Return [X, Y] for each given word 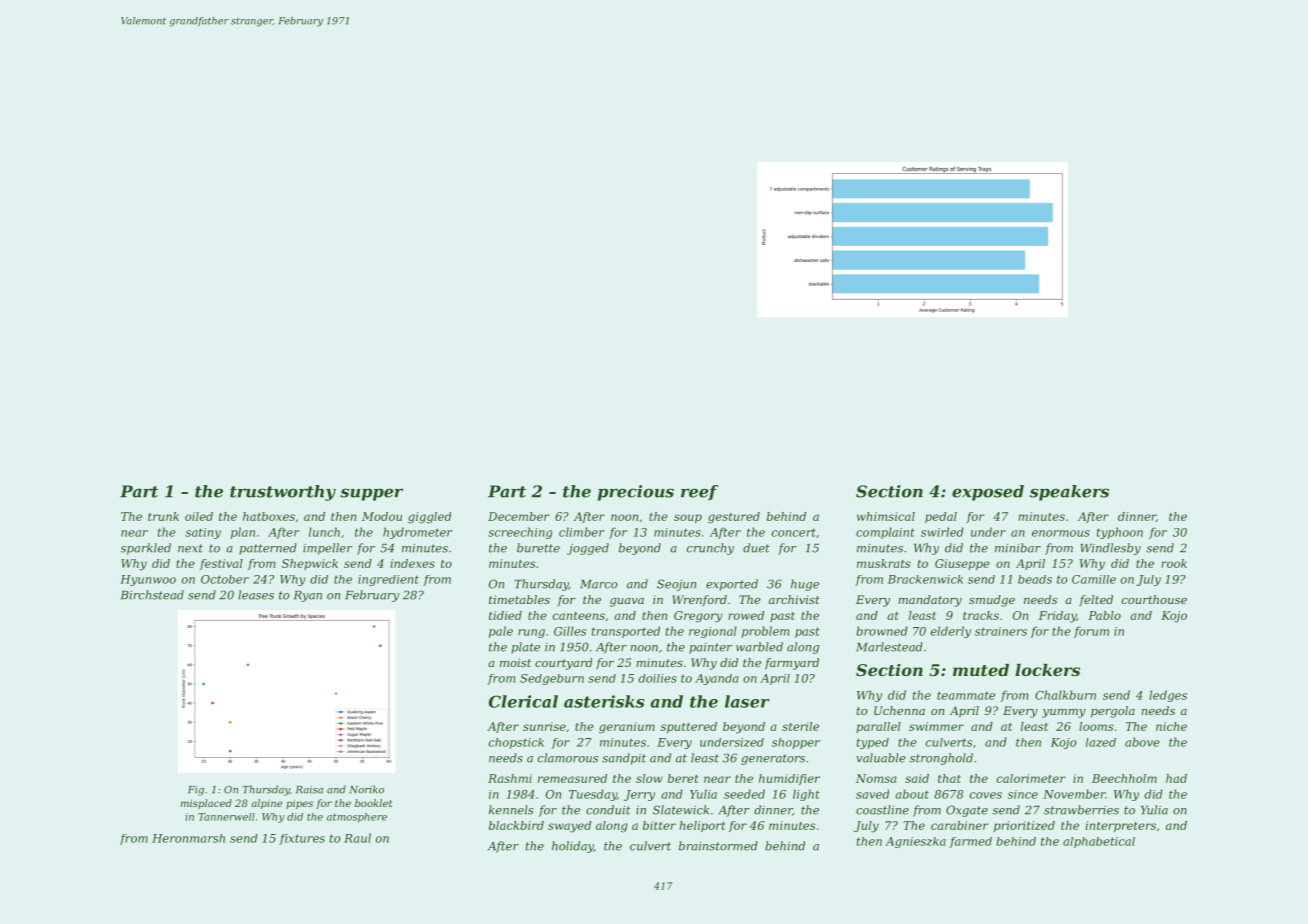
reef [699, 492]
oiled [199, 516]
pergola [1113, 712]
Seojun [676, 585]
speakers [1069, 493]
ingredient [388, 580]
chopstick [516, 743]
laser [747, 701]
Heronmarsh [188, 838]
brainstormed [718, 846]
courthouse [1154, 599]
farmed [971, 842]
